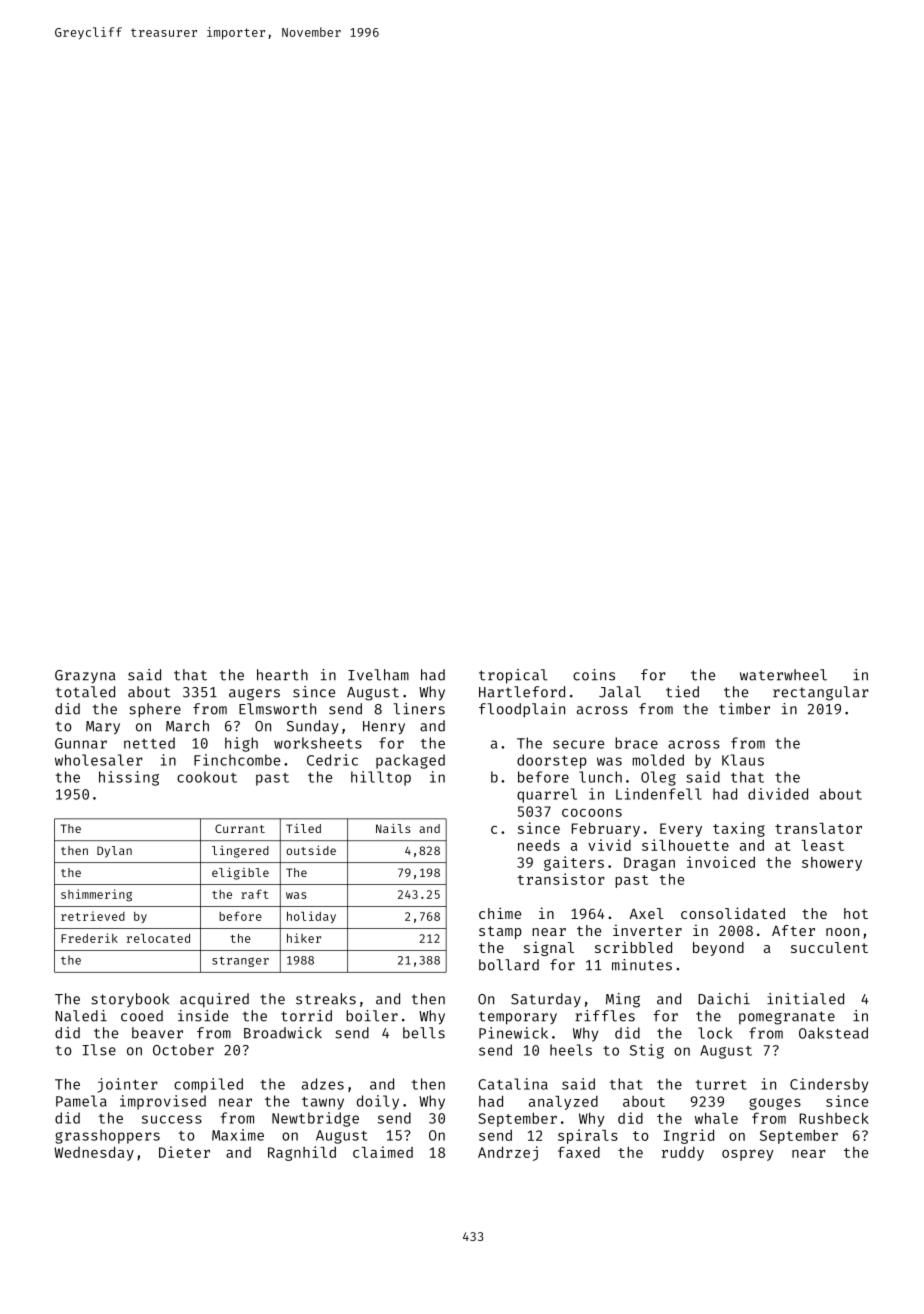 This screenshot has width=924, height=1314. I want to click on March, so click(187, 726).
